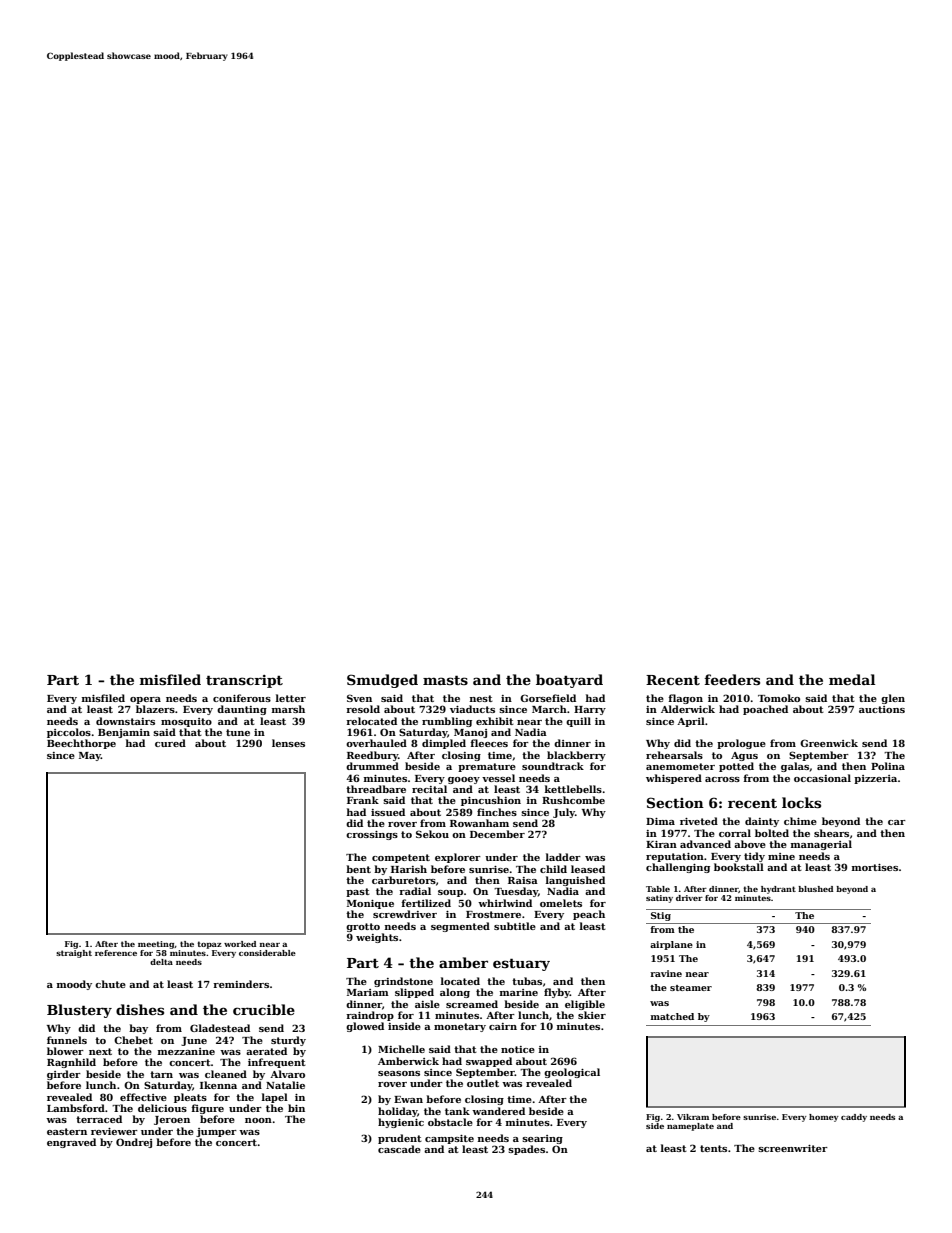 Image resolution: width=952 pixels, height=1233 pixels. Describe the element at coordinates (875, 779) in the screenshot. I see `pizzeria` at that location.
